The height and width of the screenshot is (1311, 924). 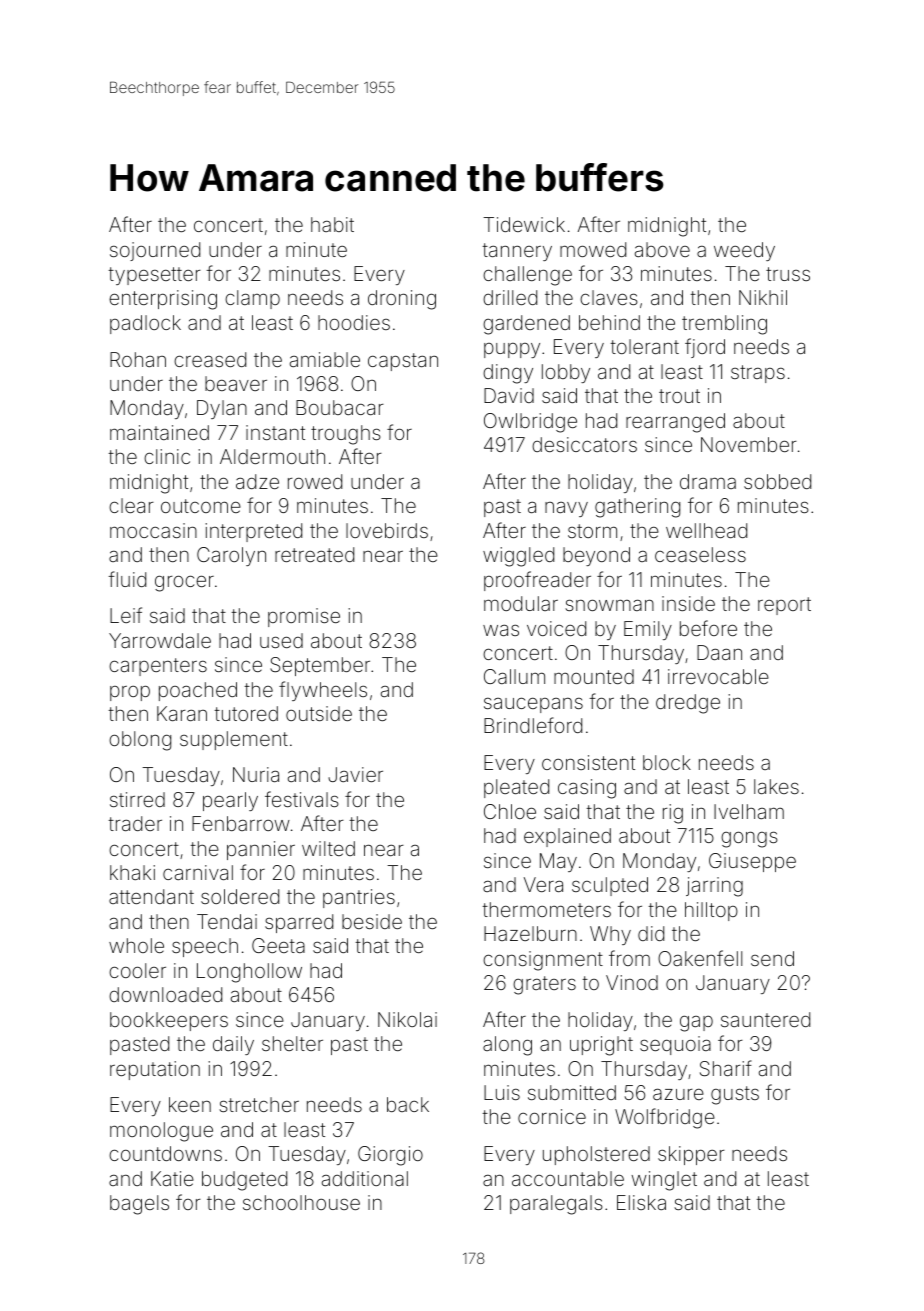 What do you see at coordinates (332, 224) in the screenshot?
I see `habit` at bounding box center [332, 224].
